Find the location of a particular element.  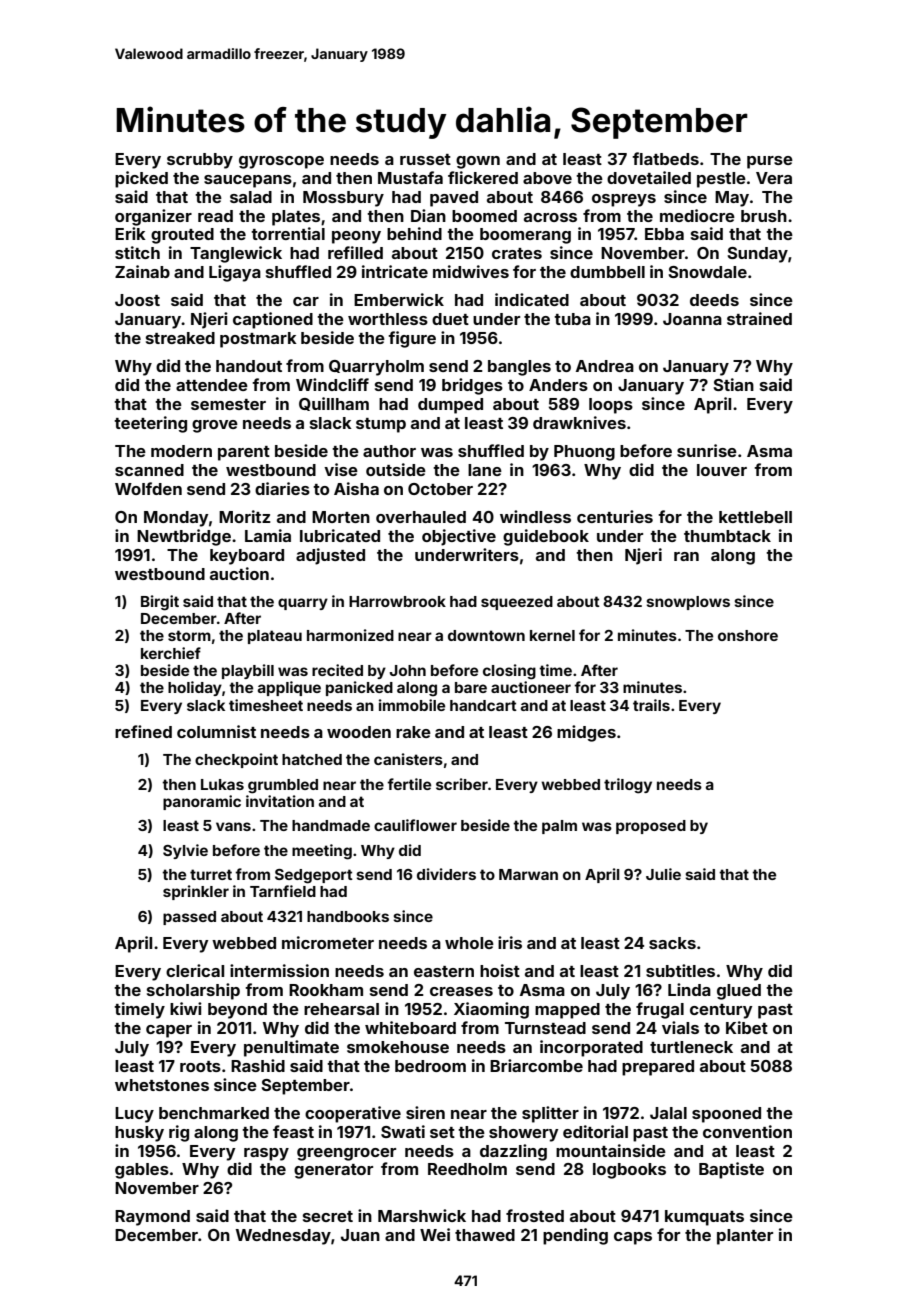

pending is located at coordinates (575, 1236).
